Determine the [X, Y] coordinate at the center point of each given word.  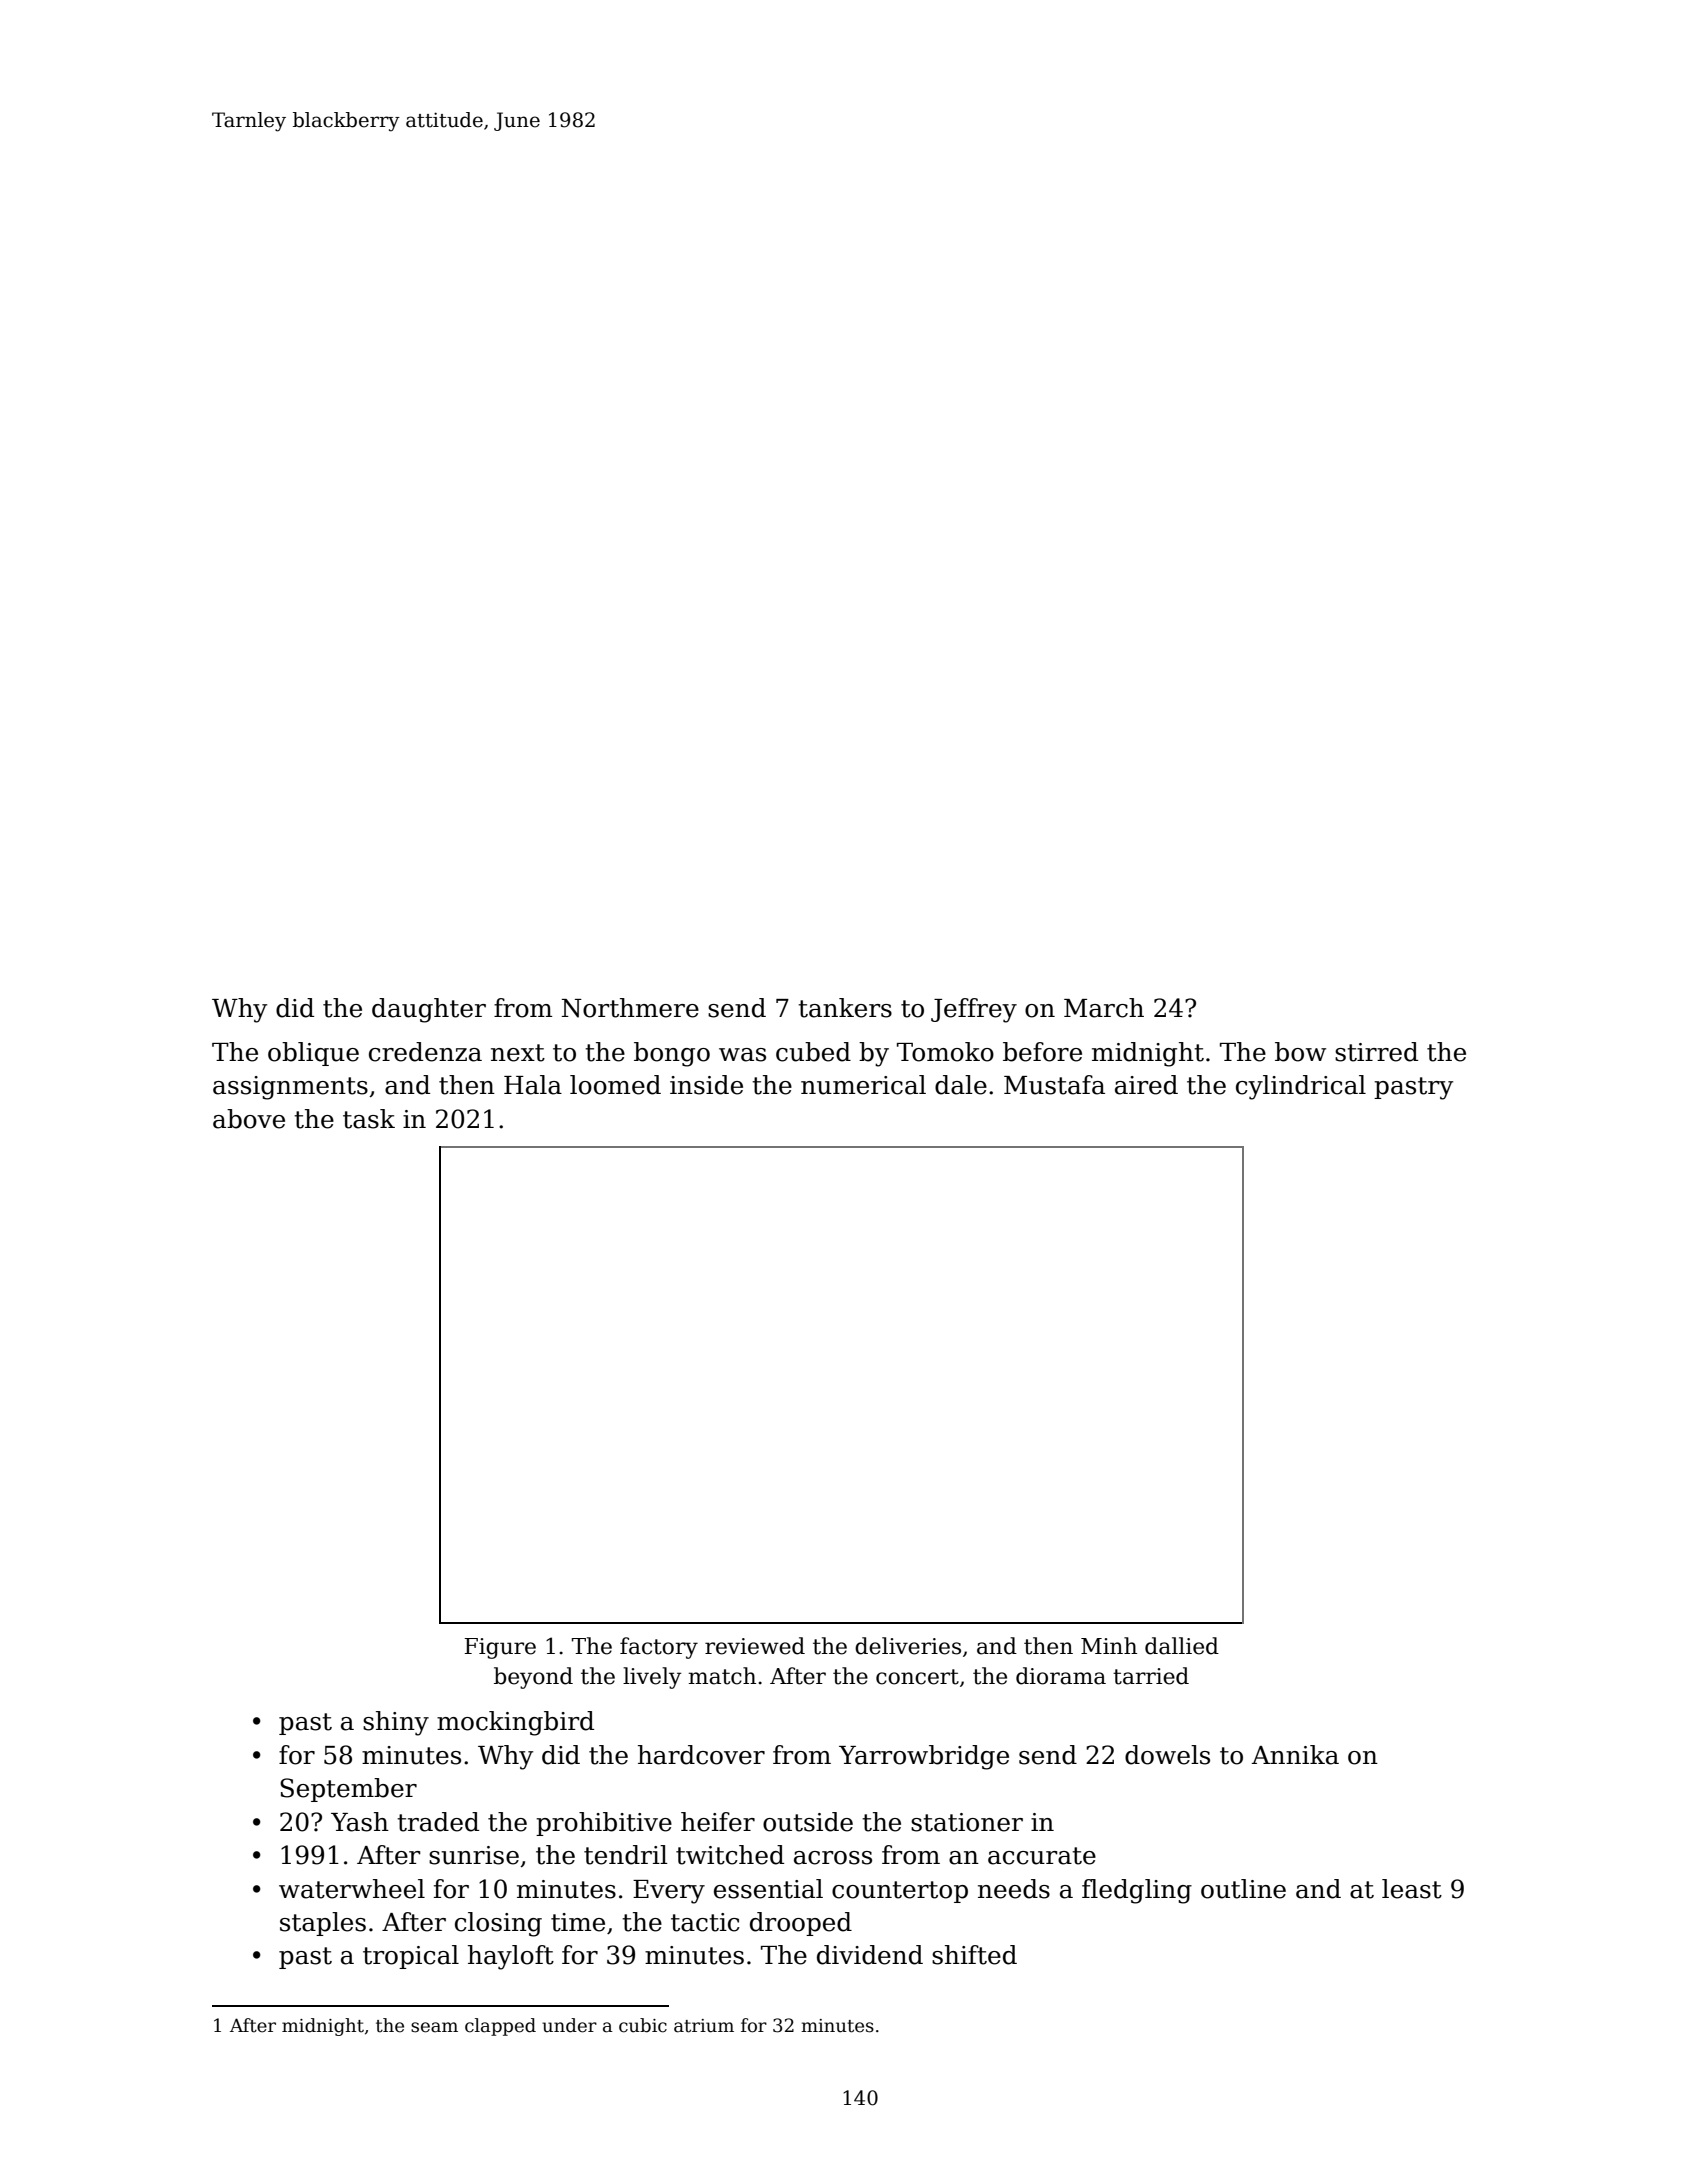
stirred [1376, 1052]
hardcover [701, 1755]
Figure [500, 1648]
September [348, 1790]
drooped [801, 1924]
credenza [425, 1052]
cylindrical [1301, 1087]
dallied [1182, 1646]
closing [498, 1924]
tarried [1151, 1676]
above [249, 1119]
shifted [974, 1955]
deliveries [908, 1646]
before [1042, 1052]
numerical [863, 1085]
